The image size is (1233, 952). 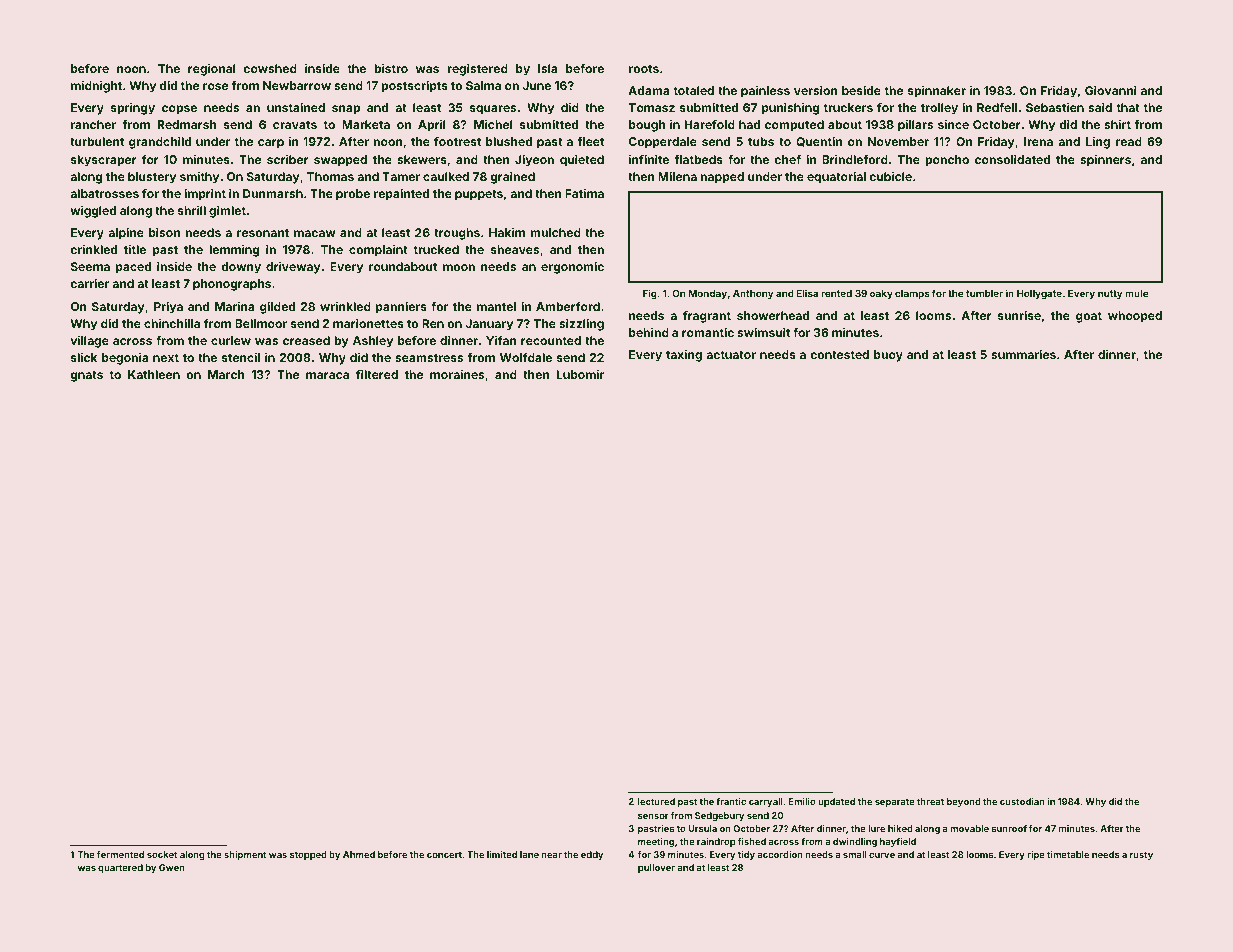 I want to click on sunrise, so click(x=1019, y=315).
